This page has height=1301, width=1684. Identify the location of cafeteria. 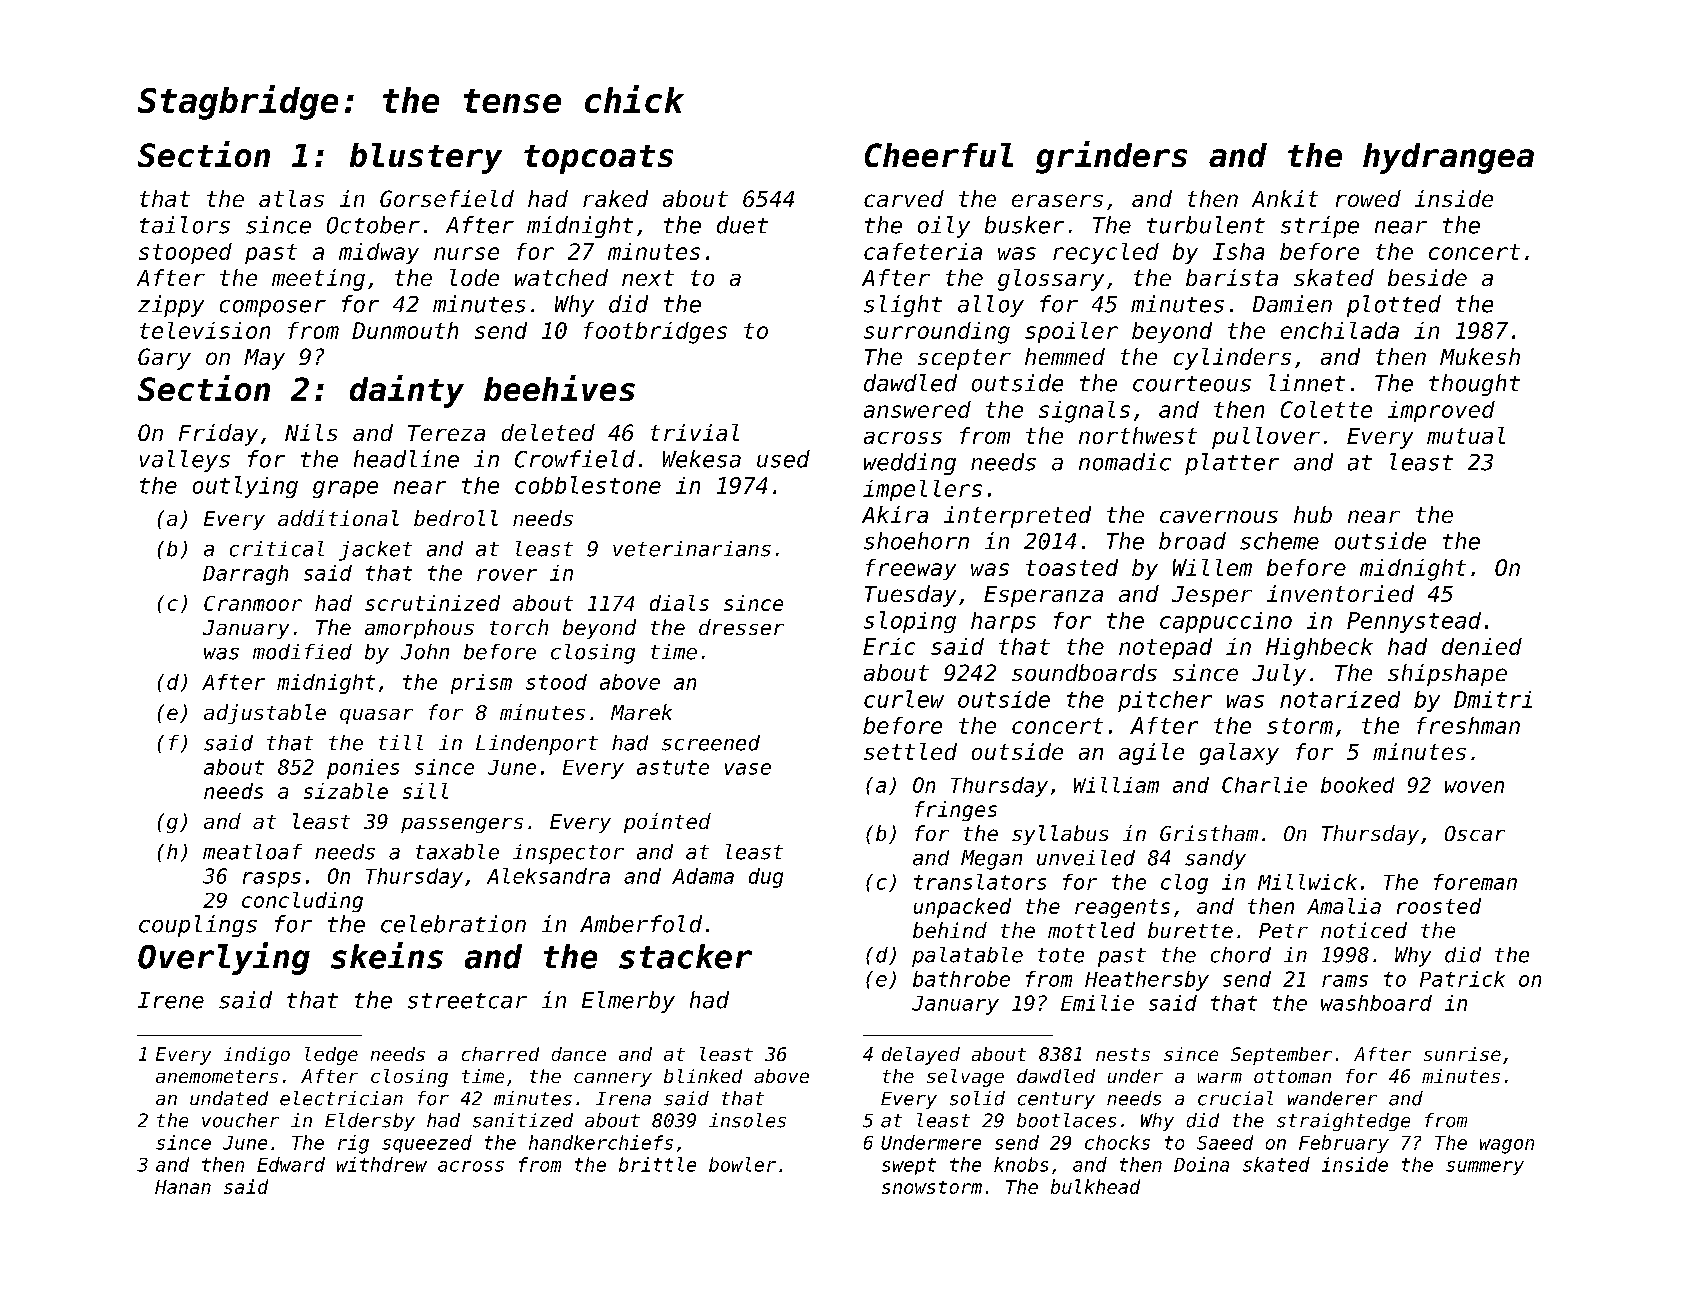
(923, 251).
